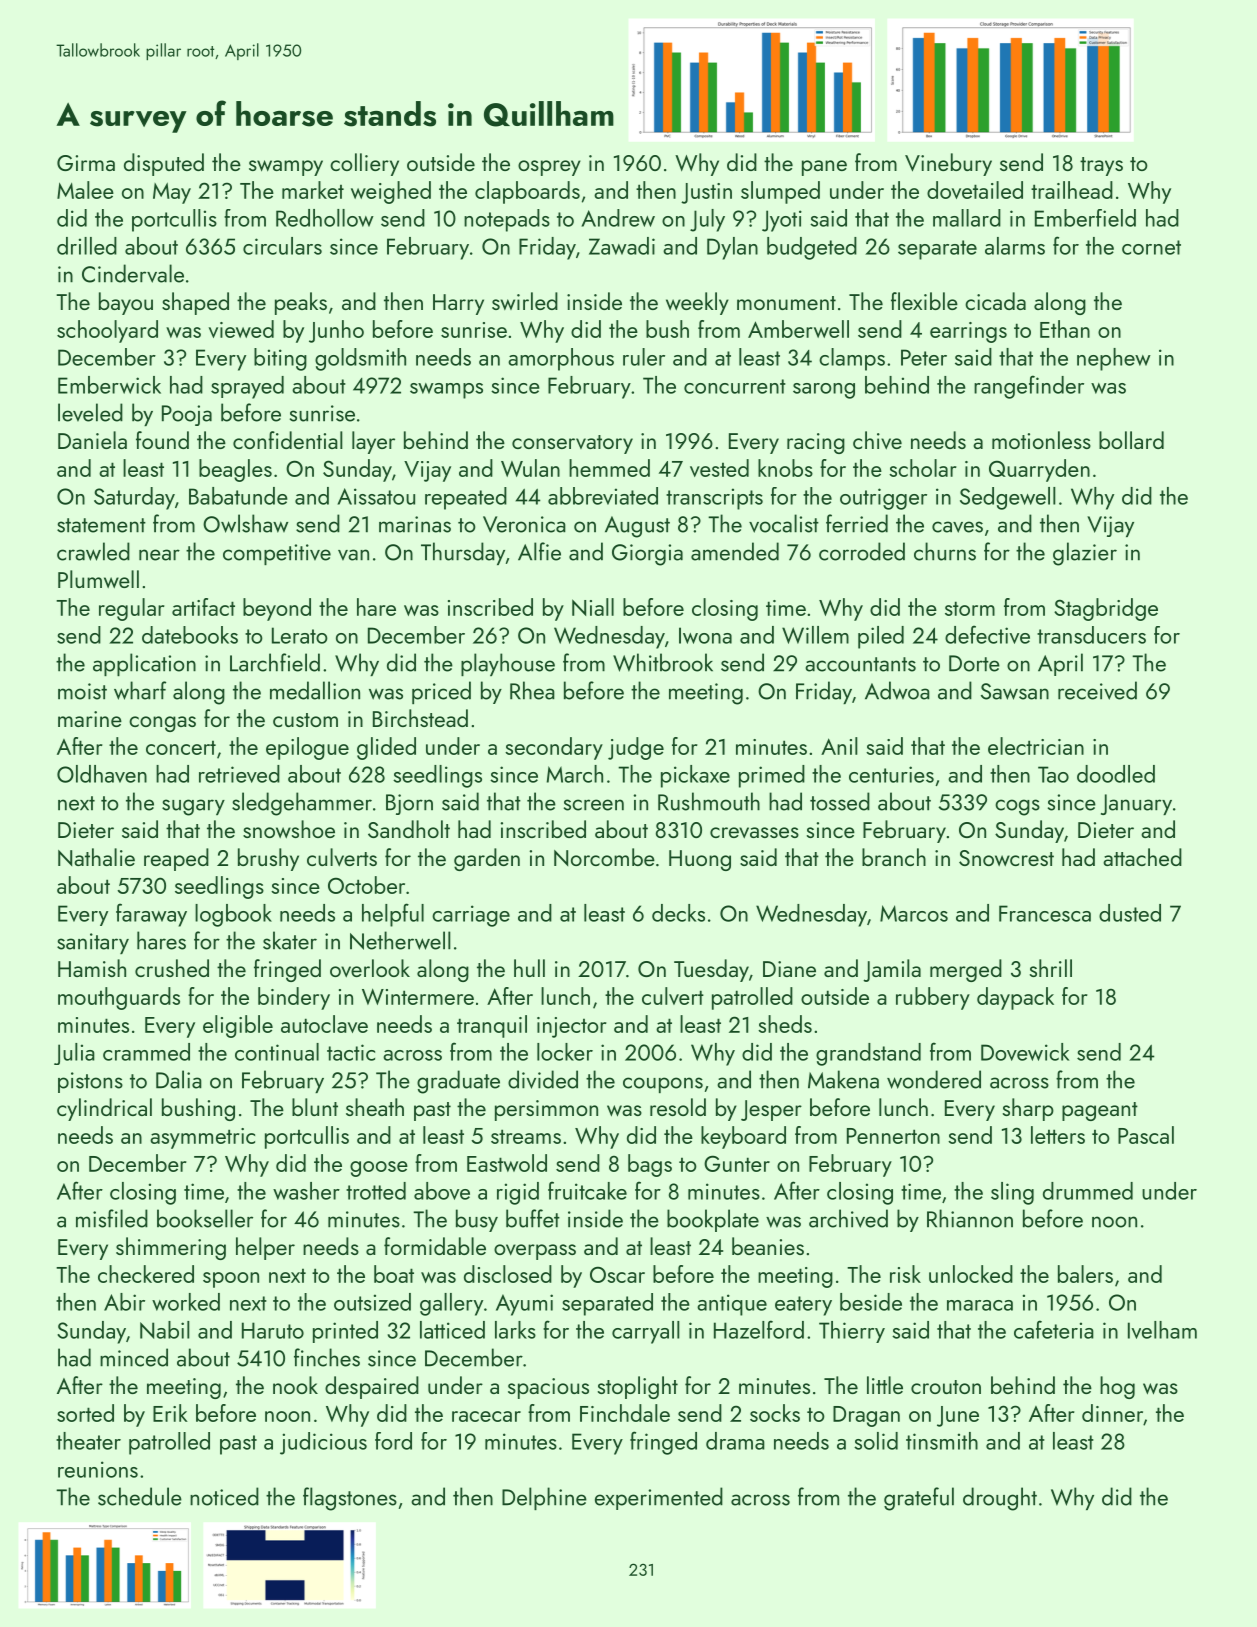  I want to click on trays, so click(1101, 166).
